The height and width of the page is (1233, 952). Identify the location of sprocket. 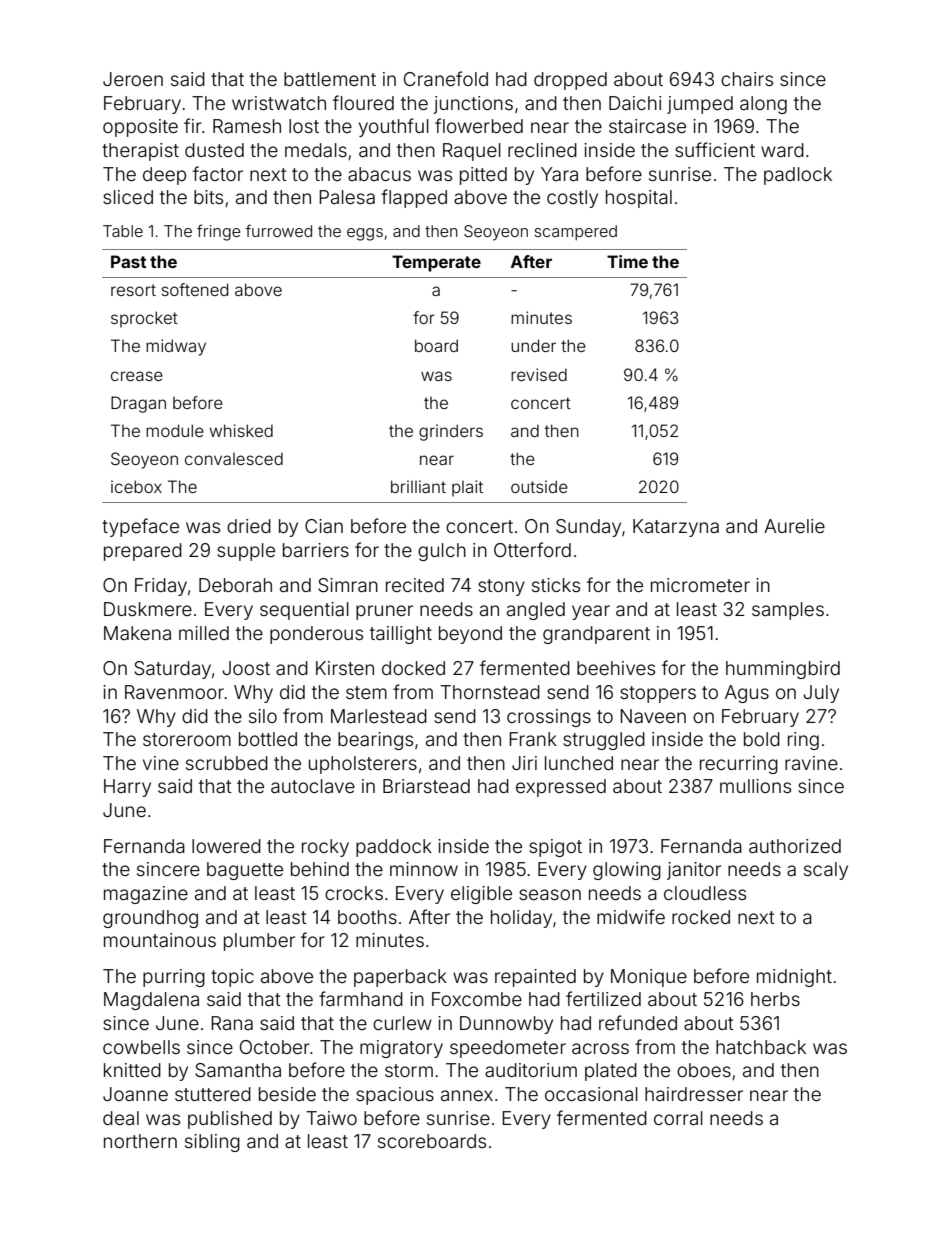
(144, 319).
